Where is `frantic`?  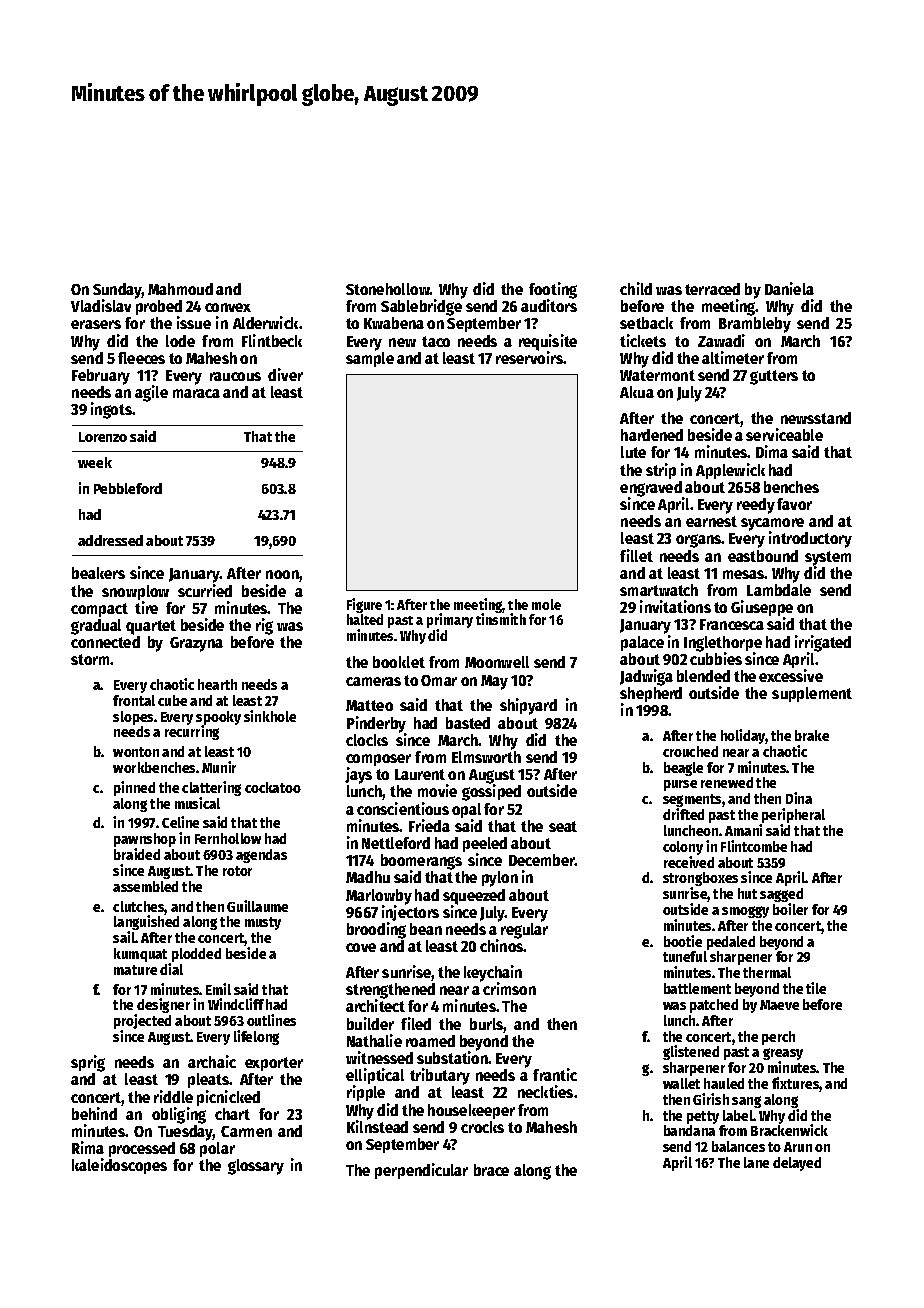
frantic is located at coordinates (555, 1074).
